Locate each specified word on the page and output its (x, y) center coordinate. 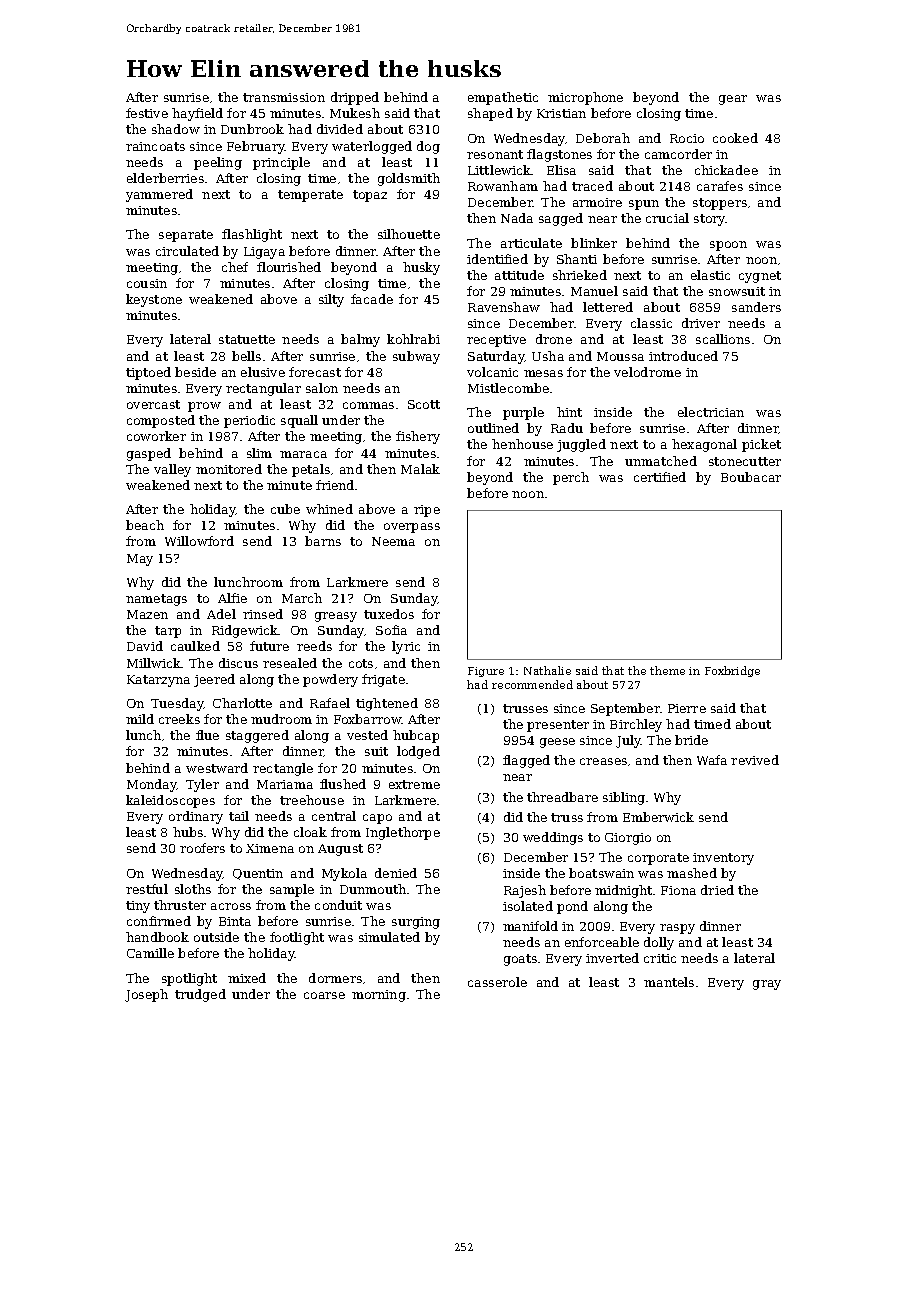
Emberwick (658, 817)
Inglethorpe (403, 833)
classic (651, 323)
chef (235, 267)
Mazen (147, 614)
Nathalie (547, 670)
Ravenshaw (504, 307)
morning (379, 996)
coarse (324, 995)
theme (667, 670)
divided (340, 129)
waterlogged (372, 147)
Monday (152, 785)
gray (767, 985)
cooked (735, 138)
